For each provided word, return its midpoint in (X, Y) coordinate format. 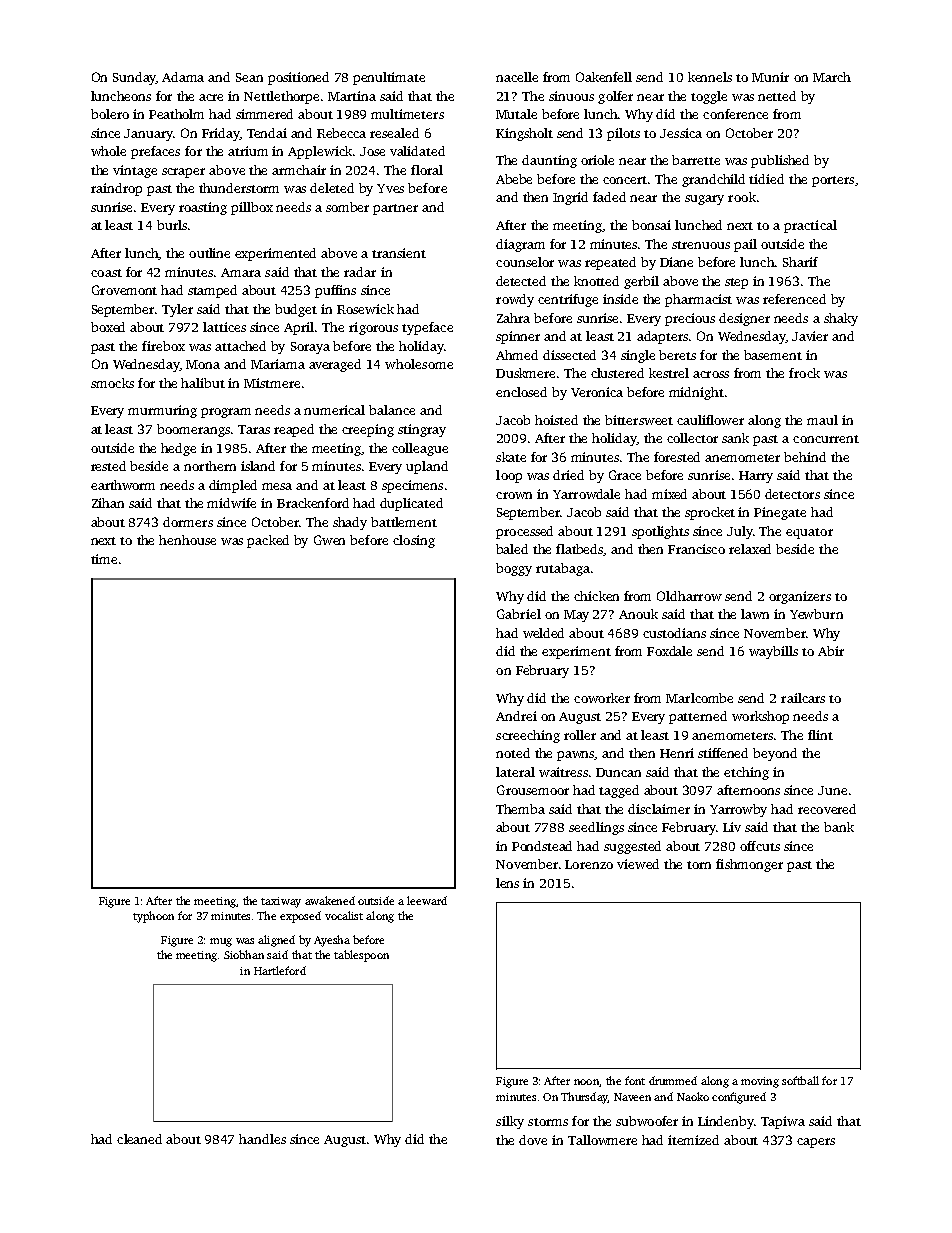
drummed (673, 1080)
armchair (299, 170)
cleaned (139, 1139)
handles (262, 1139)
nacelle (517, 77)
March (832, 77)
